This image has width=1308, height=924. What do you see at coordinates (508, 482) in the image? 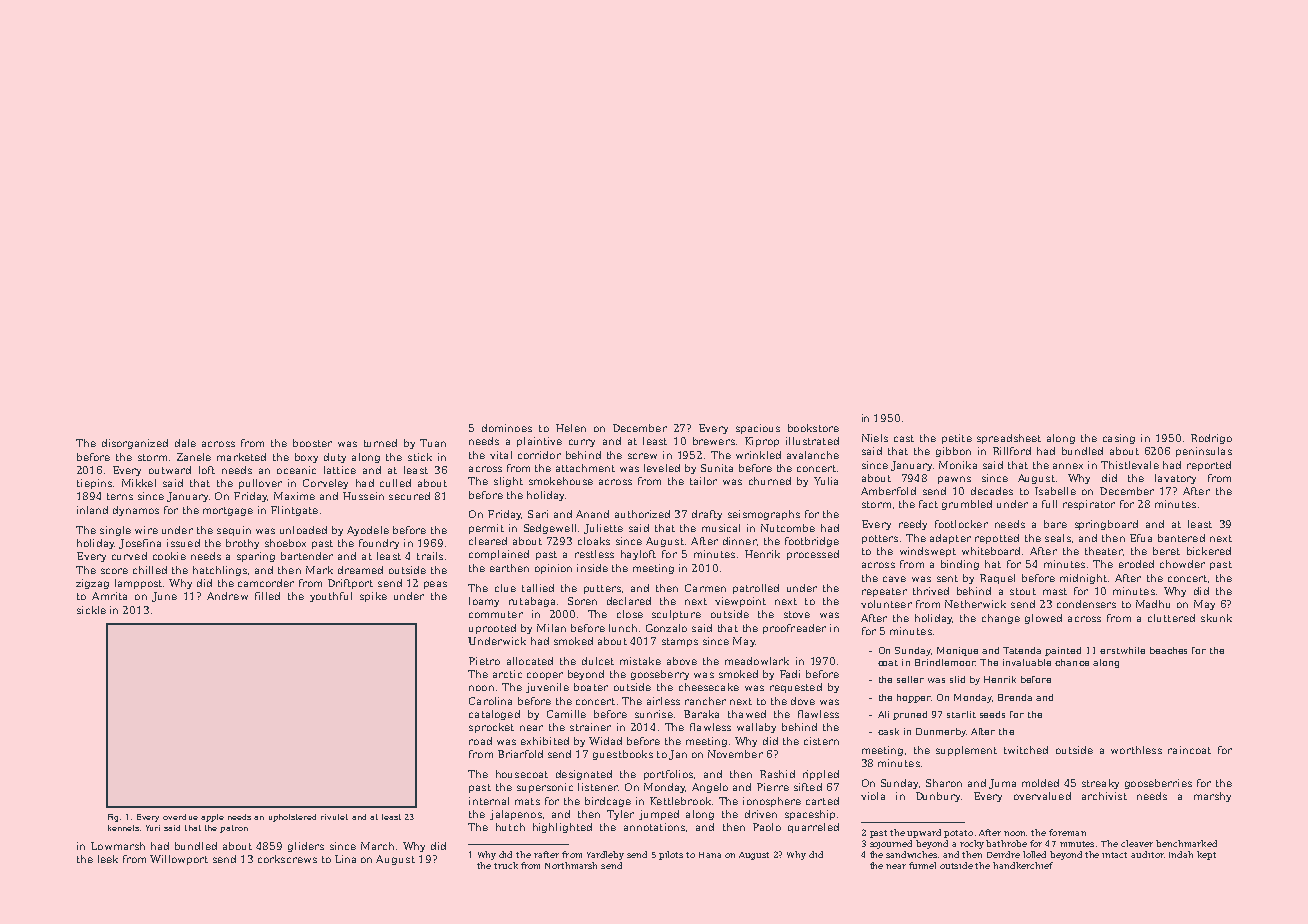
I see `slight` at bounding box center [508, 482].
